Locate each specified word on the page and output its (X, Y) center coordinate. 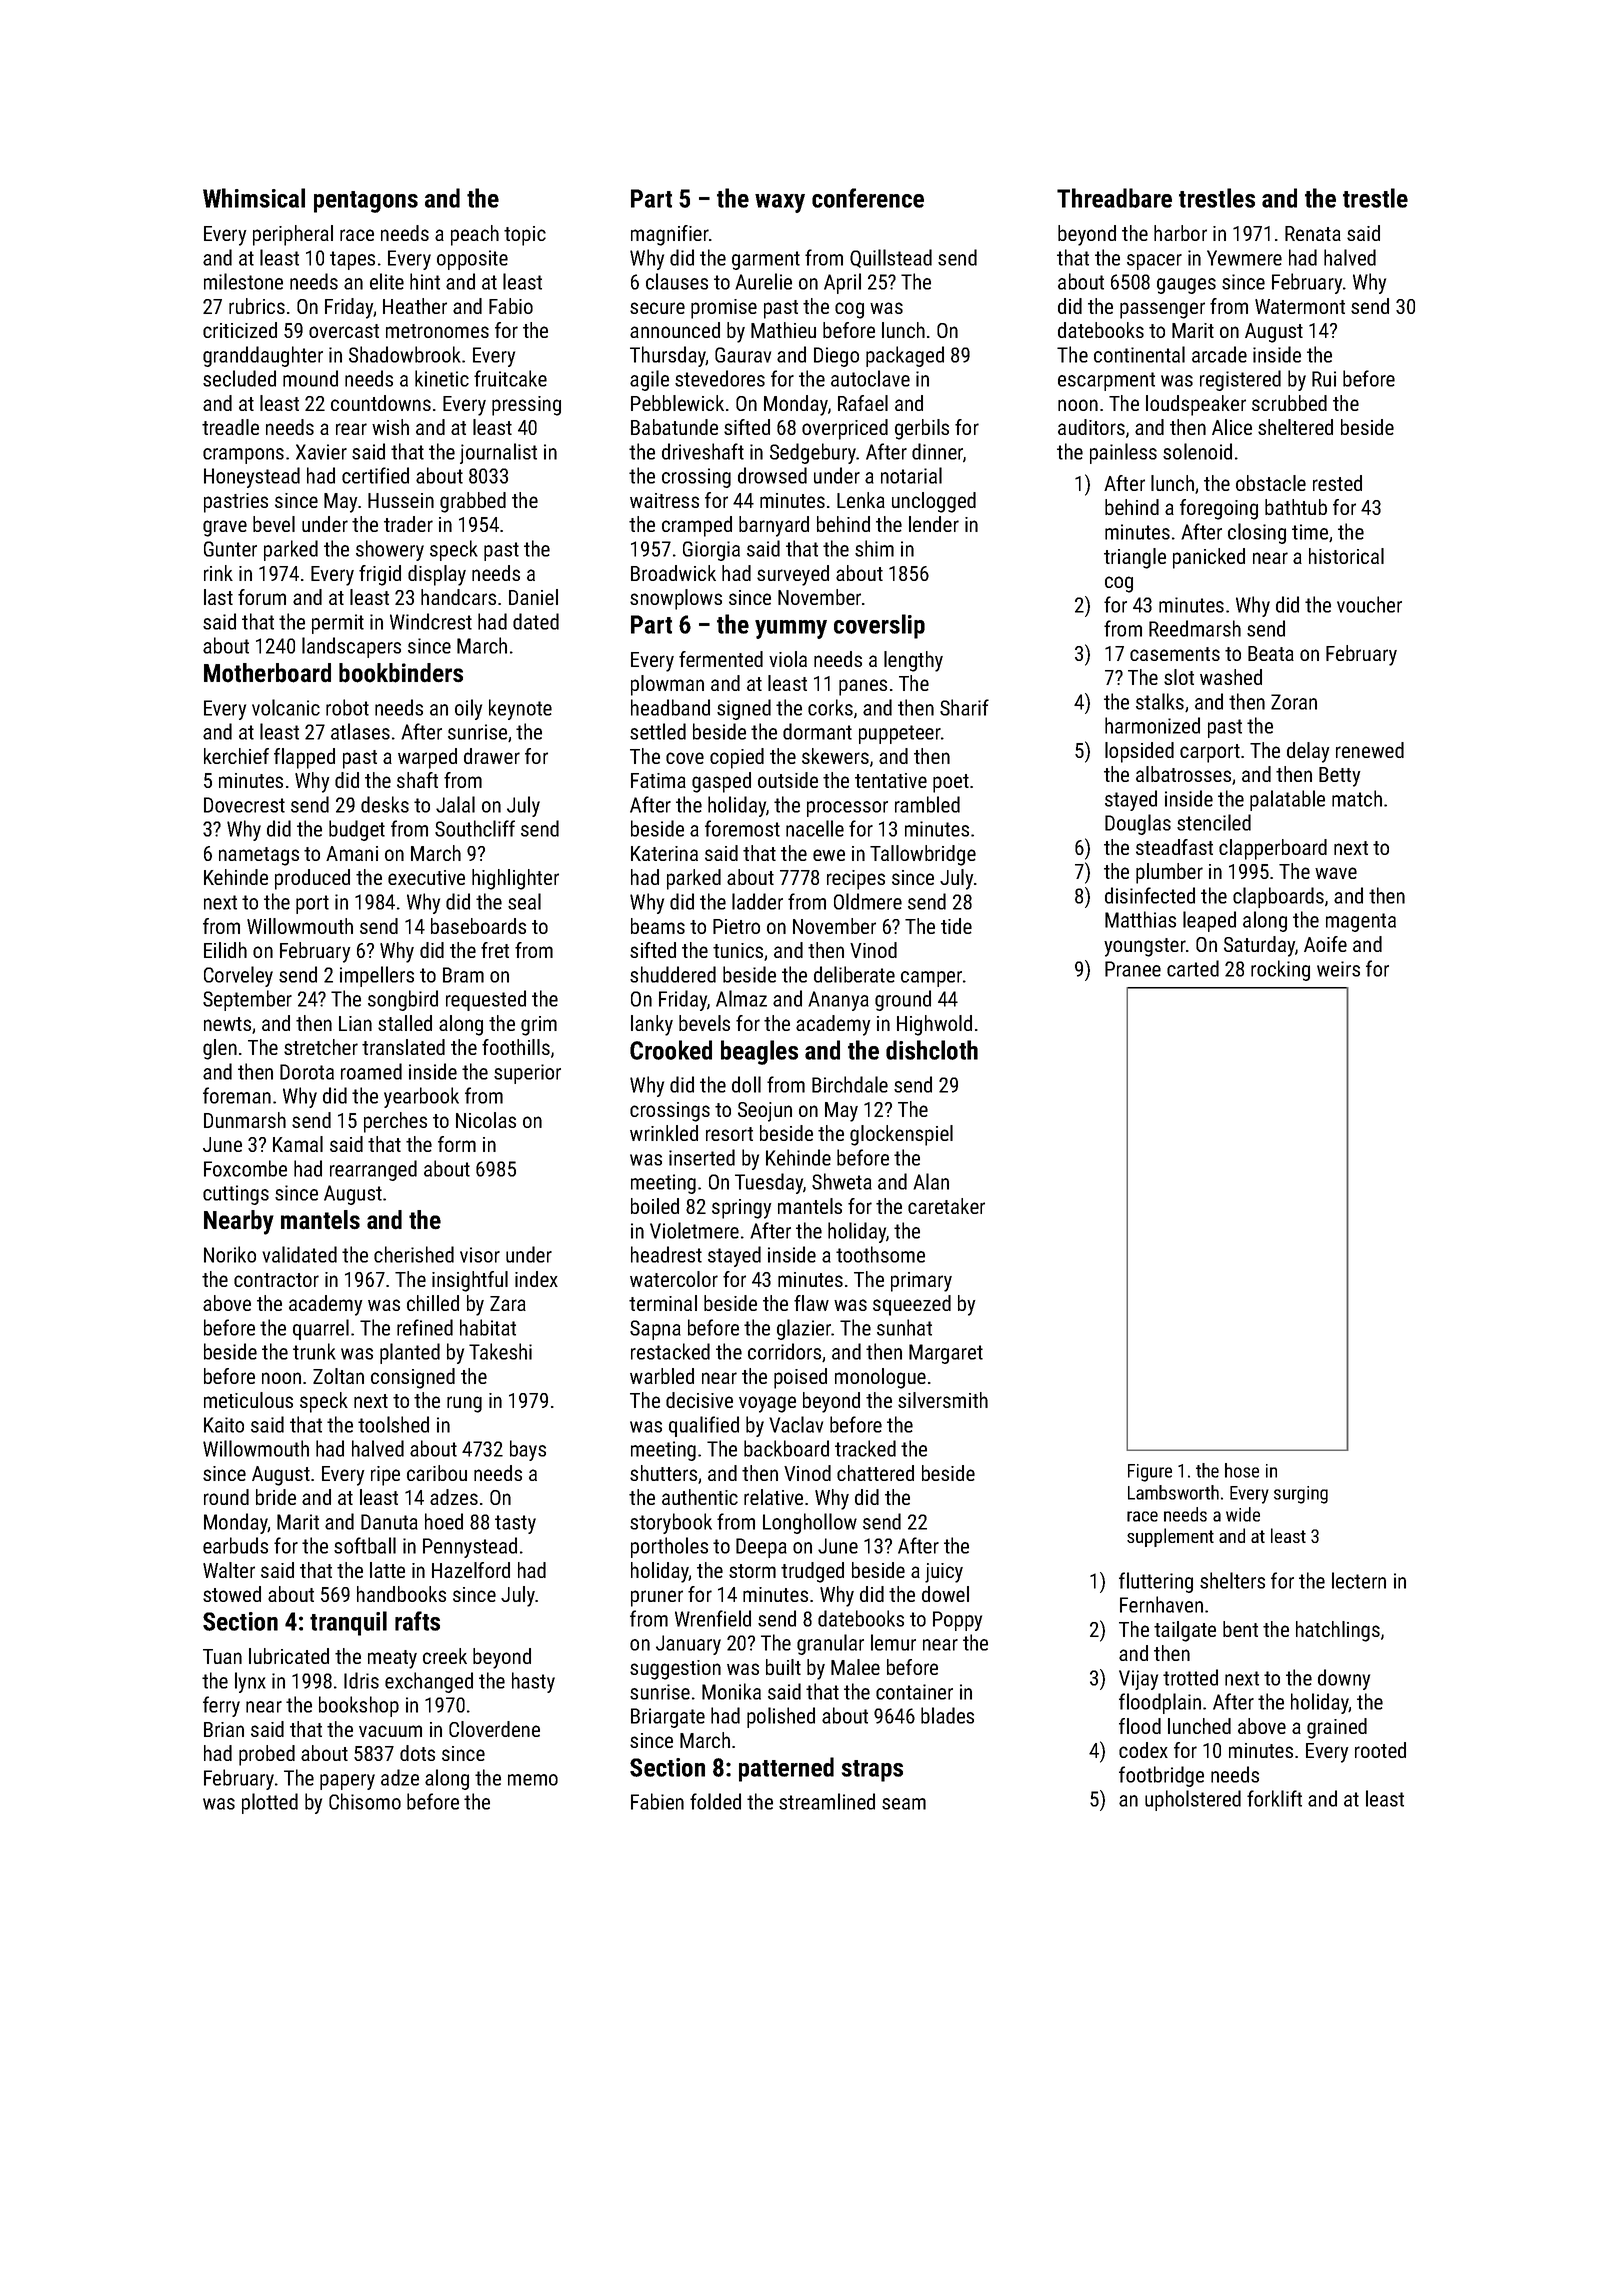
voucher (1369, 604)
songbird (403, 1000)
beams (658, 926)
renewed (1370, 750)
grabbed (473, 502)
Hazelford (471, 1570)
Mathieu (783, 330)
